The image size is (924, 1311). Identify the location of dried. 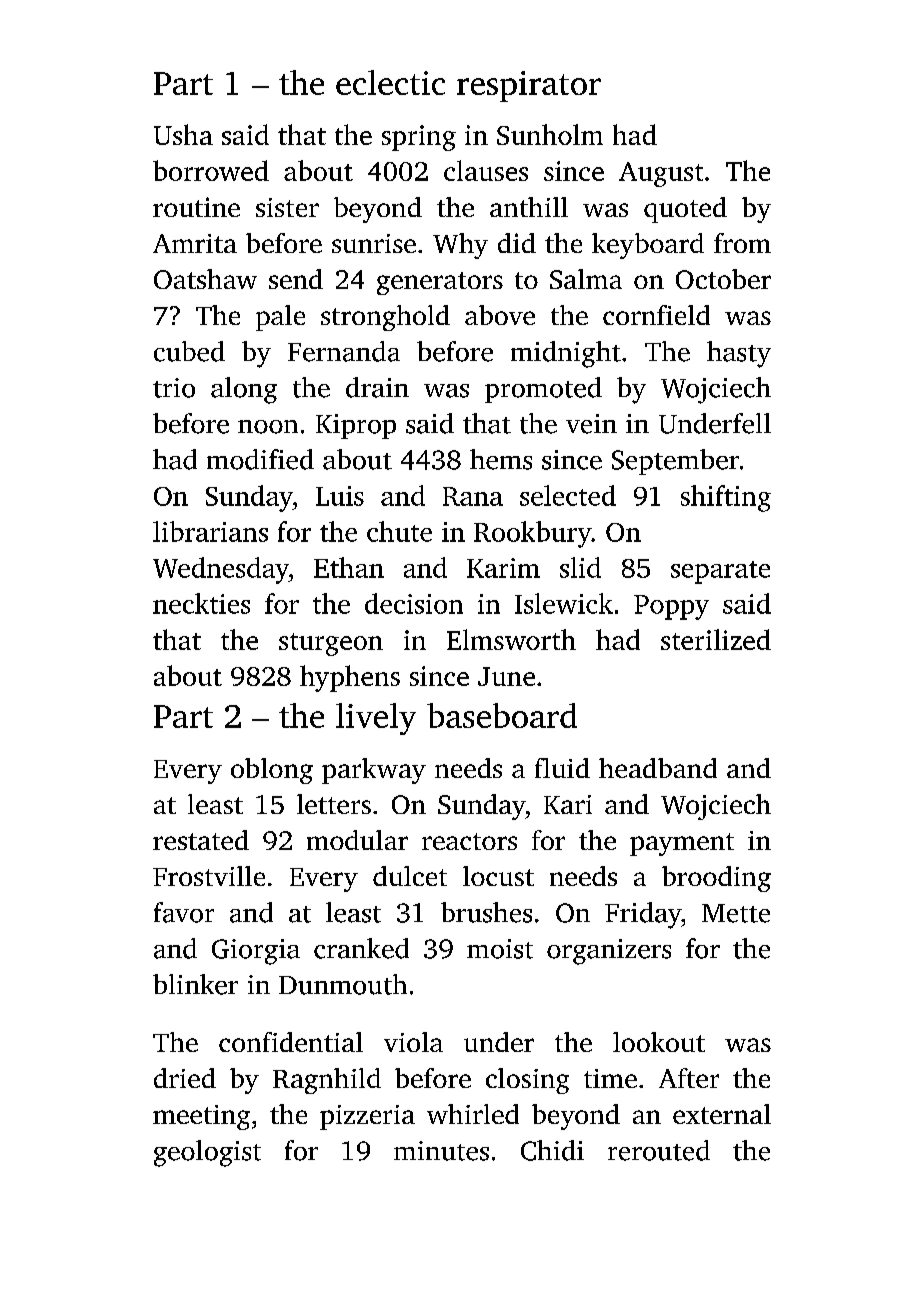
(185, 1078).
